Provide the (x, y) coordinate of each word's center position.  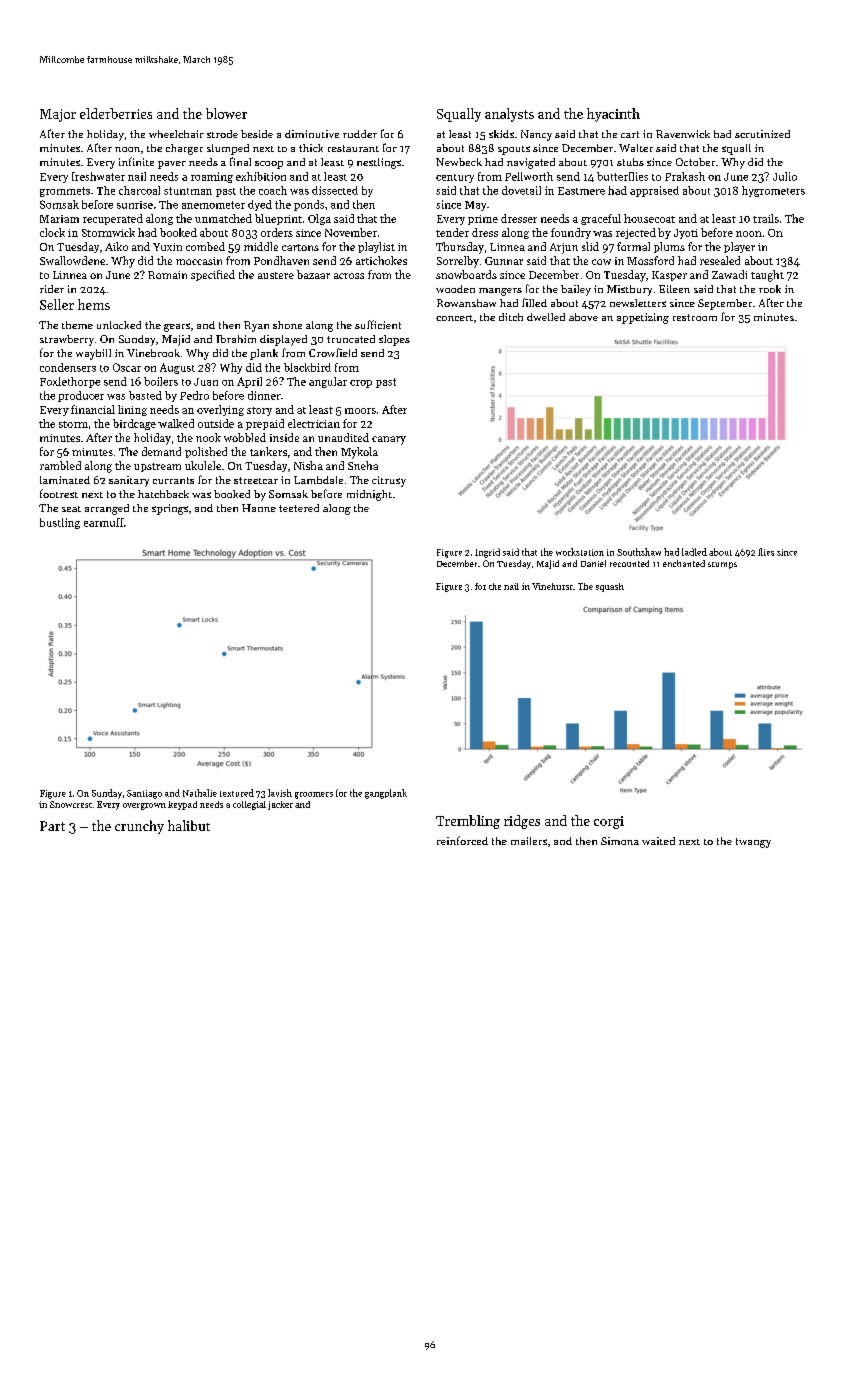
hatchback (163, 494)
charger (184, 149)
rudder (360, 134)
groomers (314, 795)
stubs (630, 162)
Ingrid (487, 553)
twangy (753, 843)
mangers (500, 292)
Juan (206, 382)
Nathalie (200, 793)
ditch (511, 317)
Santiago (144, 794)
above (583, 317)
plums (669, 247)
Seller (57, 304)
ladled (694, 552)
